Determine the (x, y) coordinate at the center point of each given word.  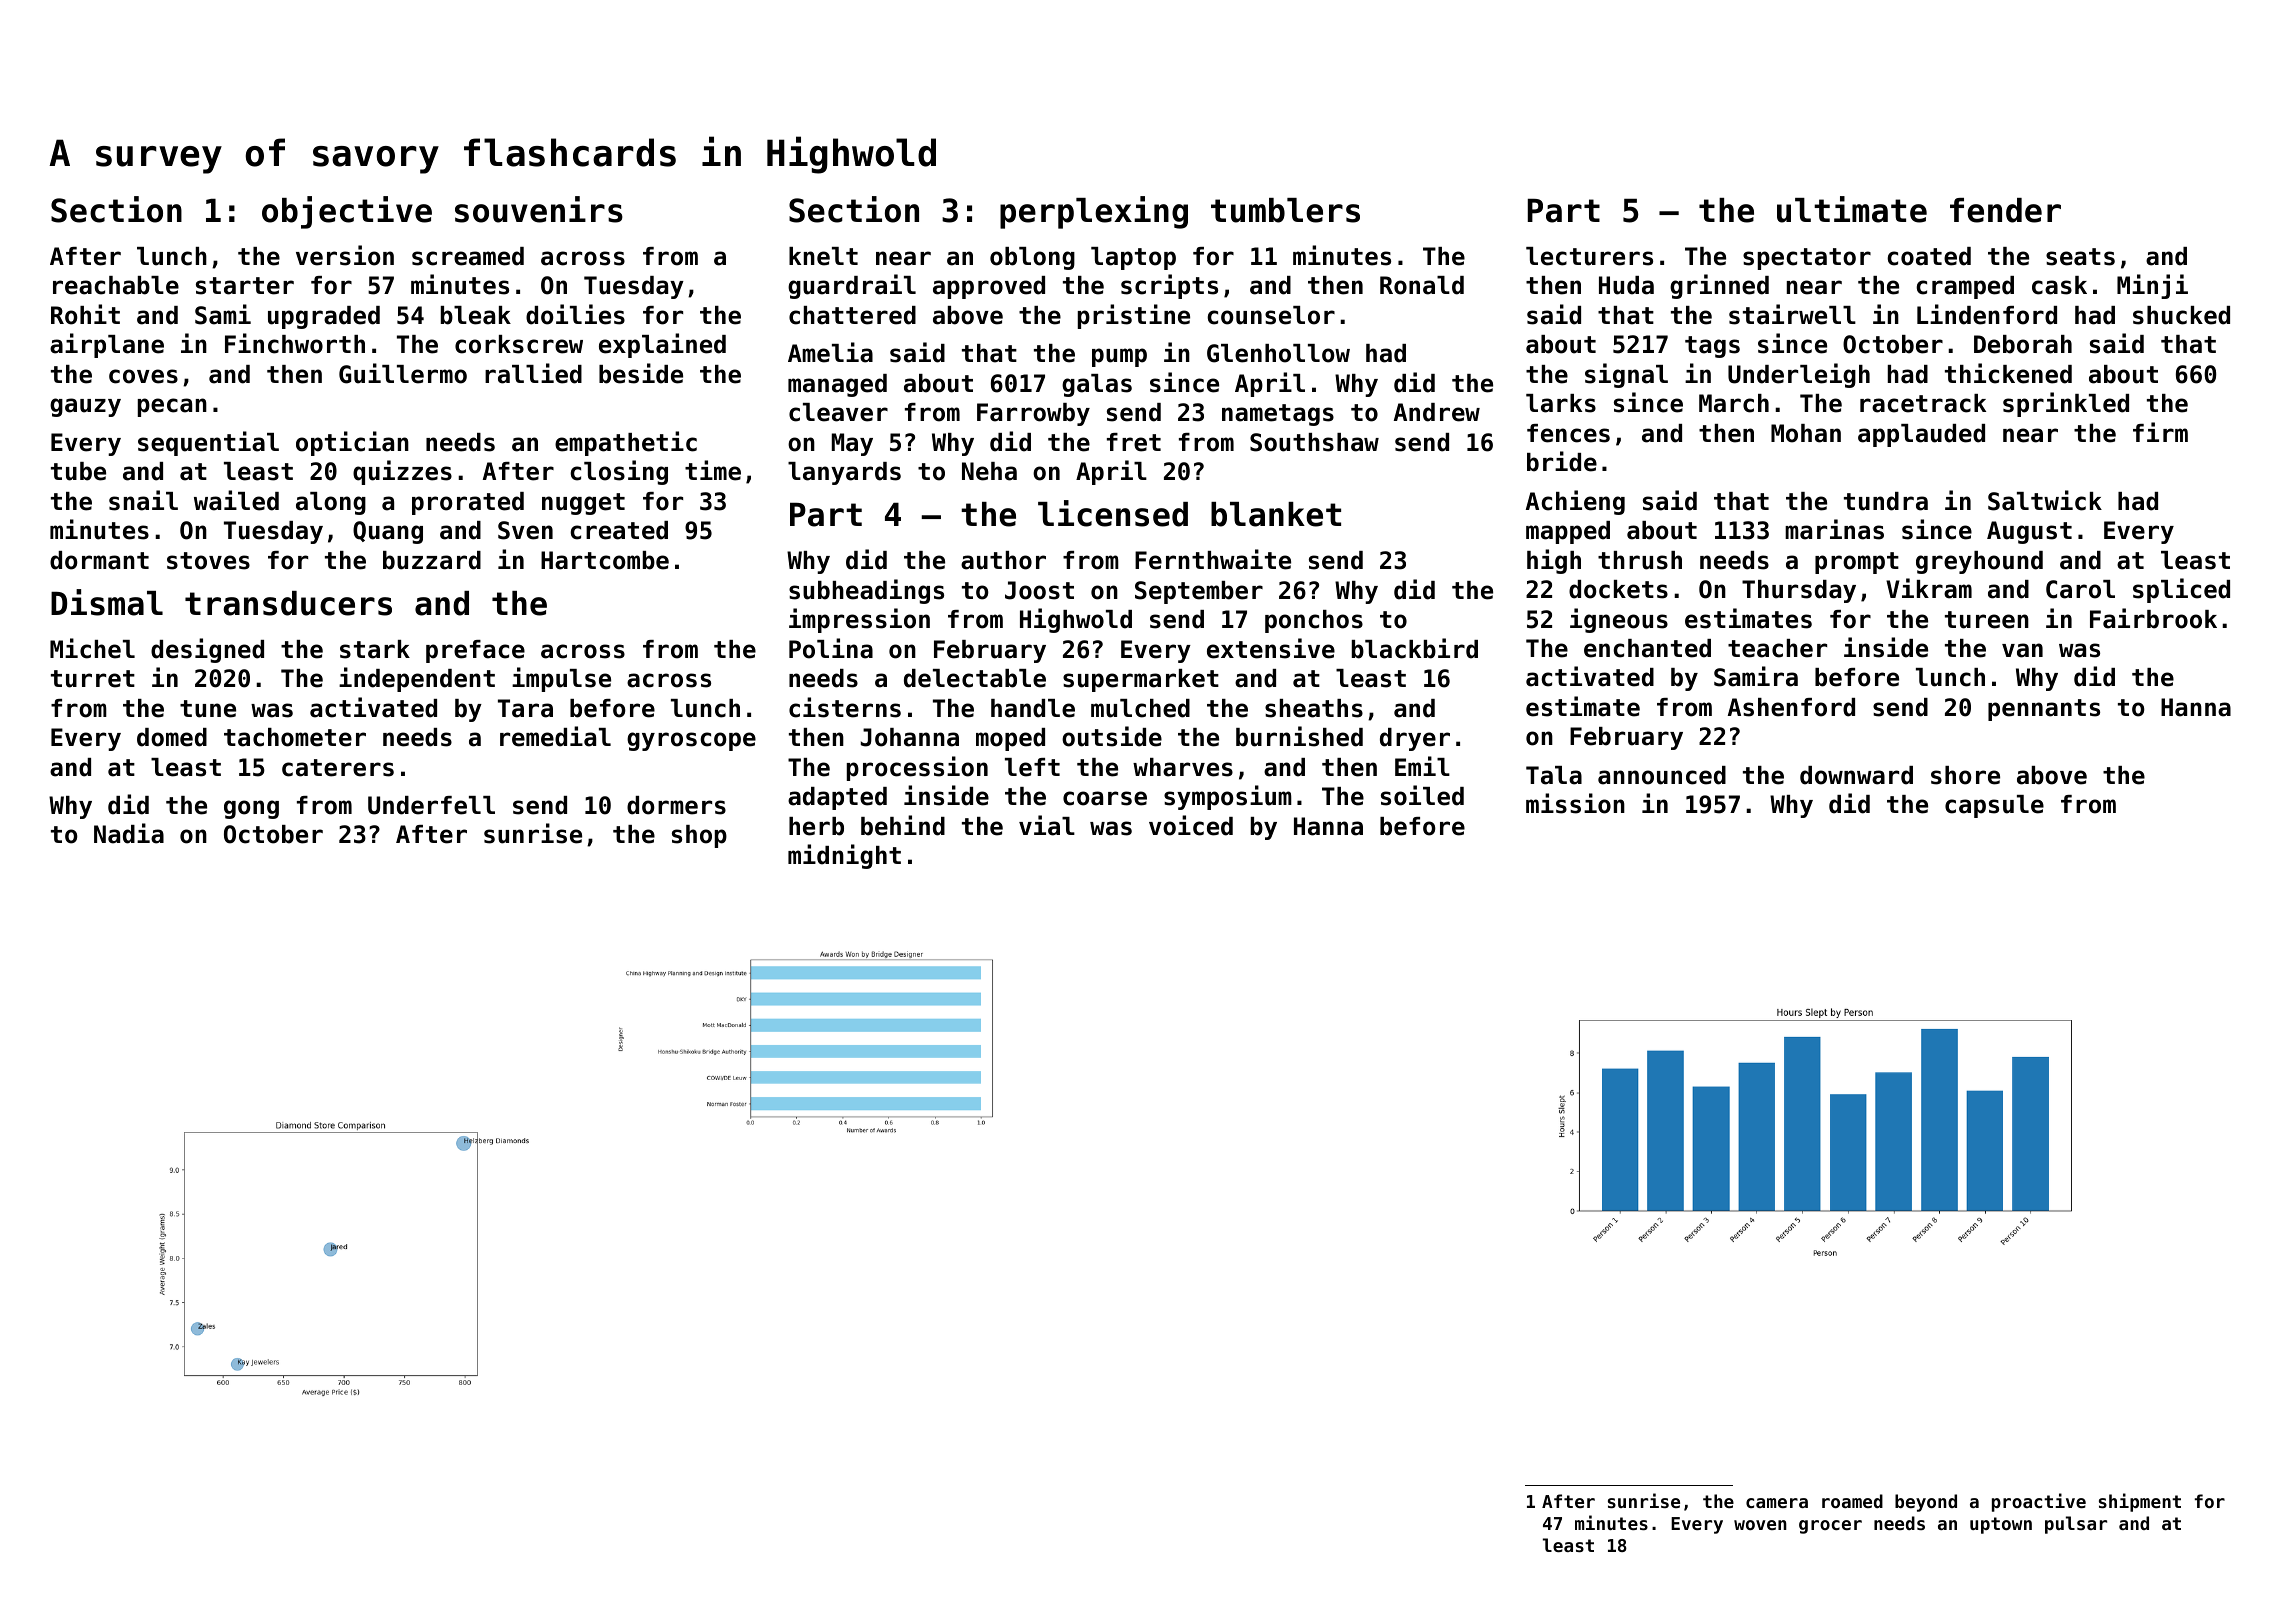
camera (1777, 1503)
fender (2005, 210)
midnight (844, 856)
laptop (1133, 258)
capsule (1994, 806)
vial (1047, 825)
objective (347, 212)
